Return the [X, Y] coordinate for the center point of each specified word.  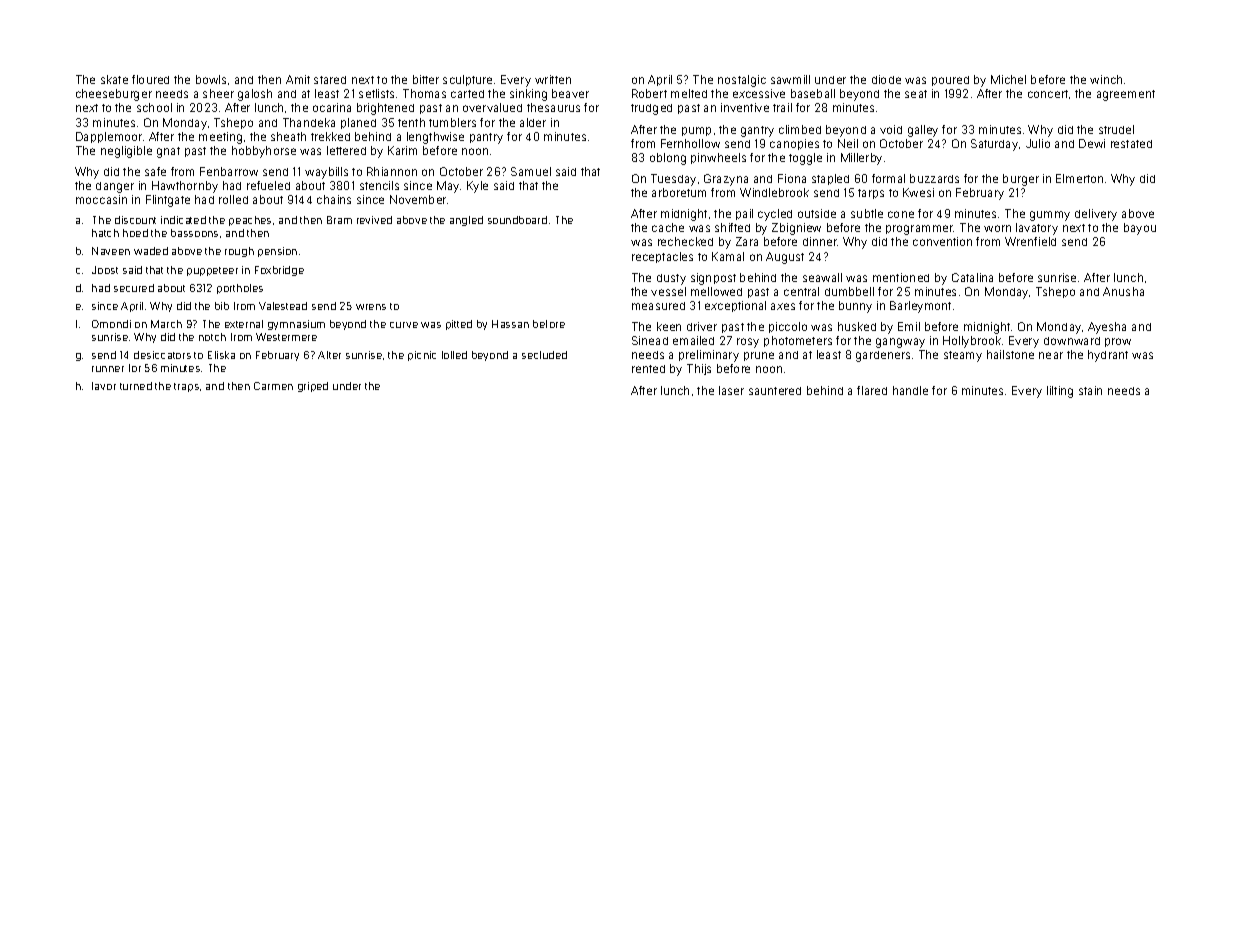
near [1051, 355]
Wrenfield [1030, 241]
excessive [759, 93]
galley [923, 131]
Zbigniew [796, 229]
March [166, 324]
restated [1131, 144]
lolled [454, 355]
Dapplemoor [109, 137]
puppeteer [212, 271]
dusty [671, 279]
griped [313, 387]
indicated [183, 220]
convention [942, 241]
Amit [298, 79]
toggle [805, 159]
